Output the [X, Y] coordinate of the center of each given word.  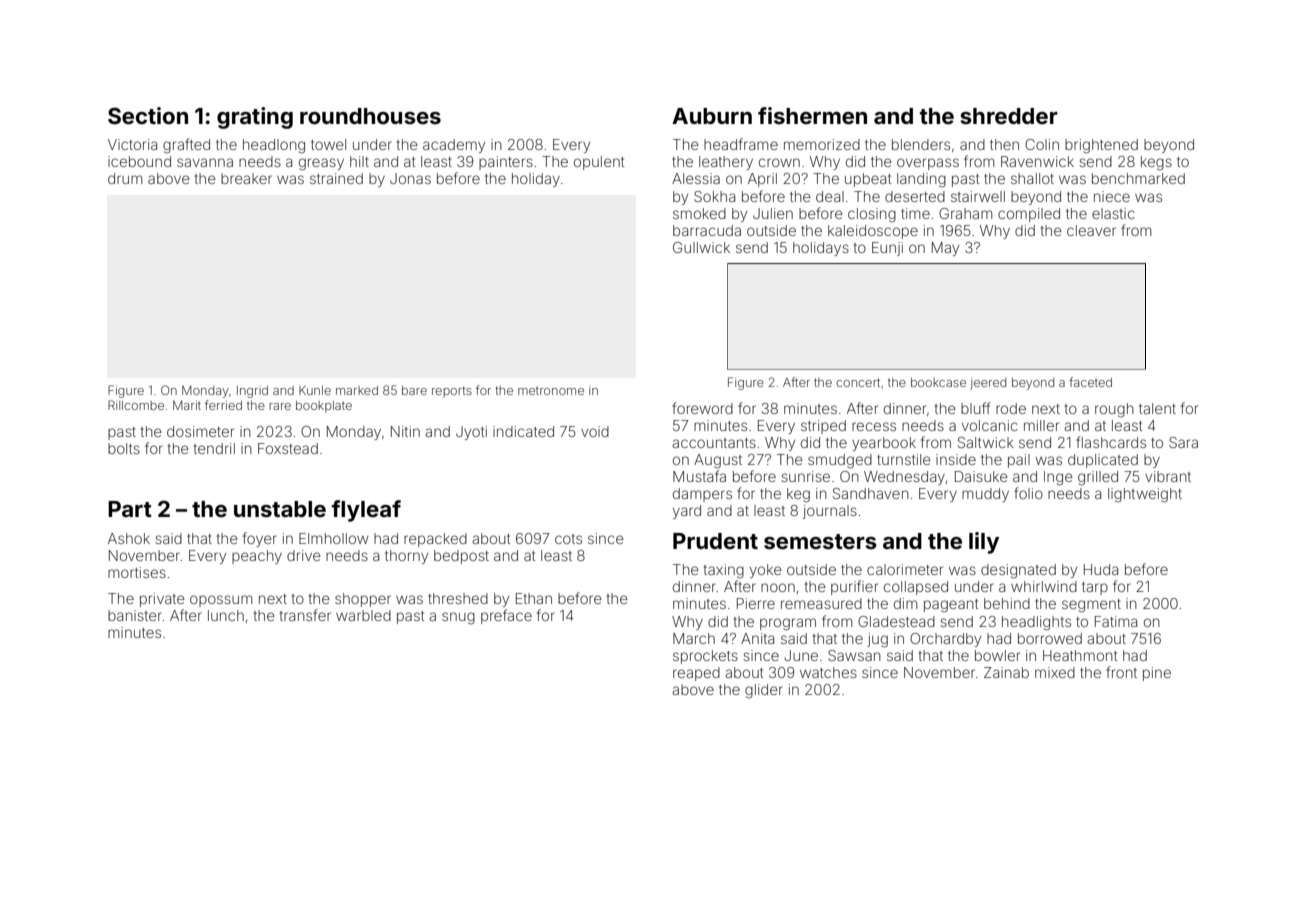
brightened [1101, 146]
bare [414, 390]
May [945, 249]
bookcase [938, 382]
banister [135, 615]
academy [454, 146]
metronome [551, 391]
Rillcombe [136, 405]
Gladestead [896, 621]
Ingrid [252, 392]
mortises [137, 572]
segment [1091, 606]
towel [328, 144]
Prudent [715, 541]
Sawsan [854, 655]
